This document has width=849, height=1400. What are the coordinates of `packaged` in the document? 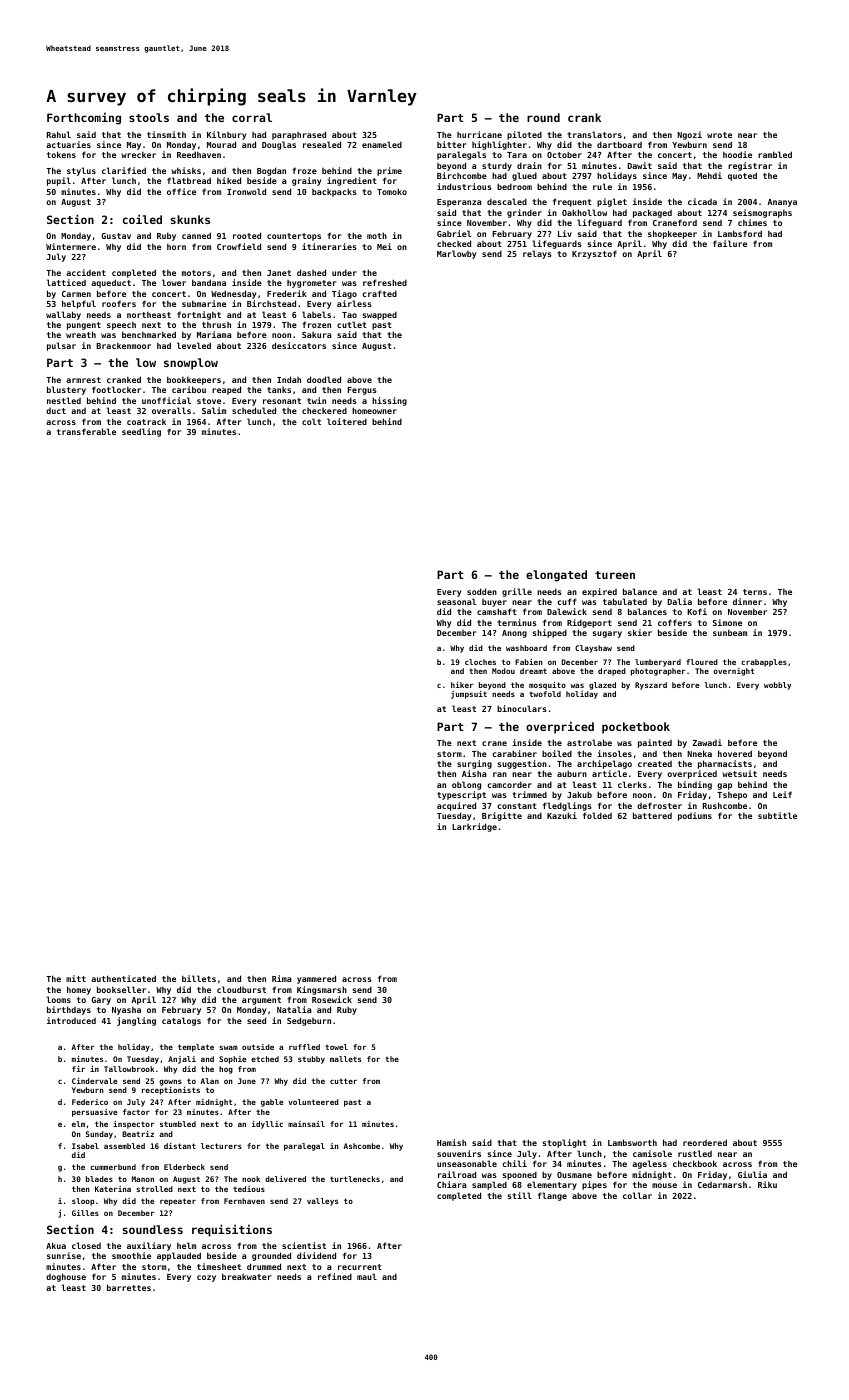 It's located at (652, 213).
